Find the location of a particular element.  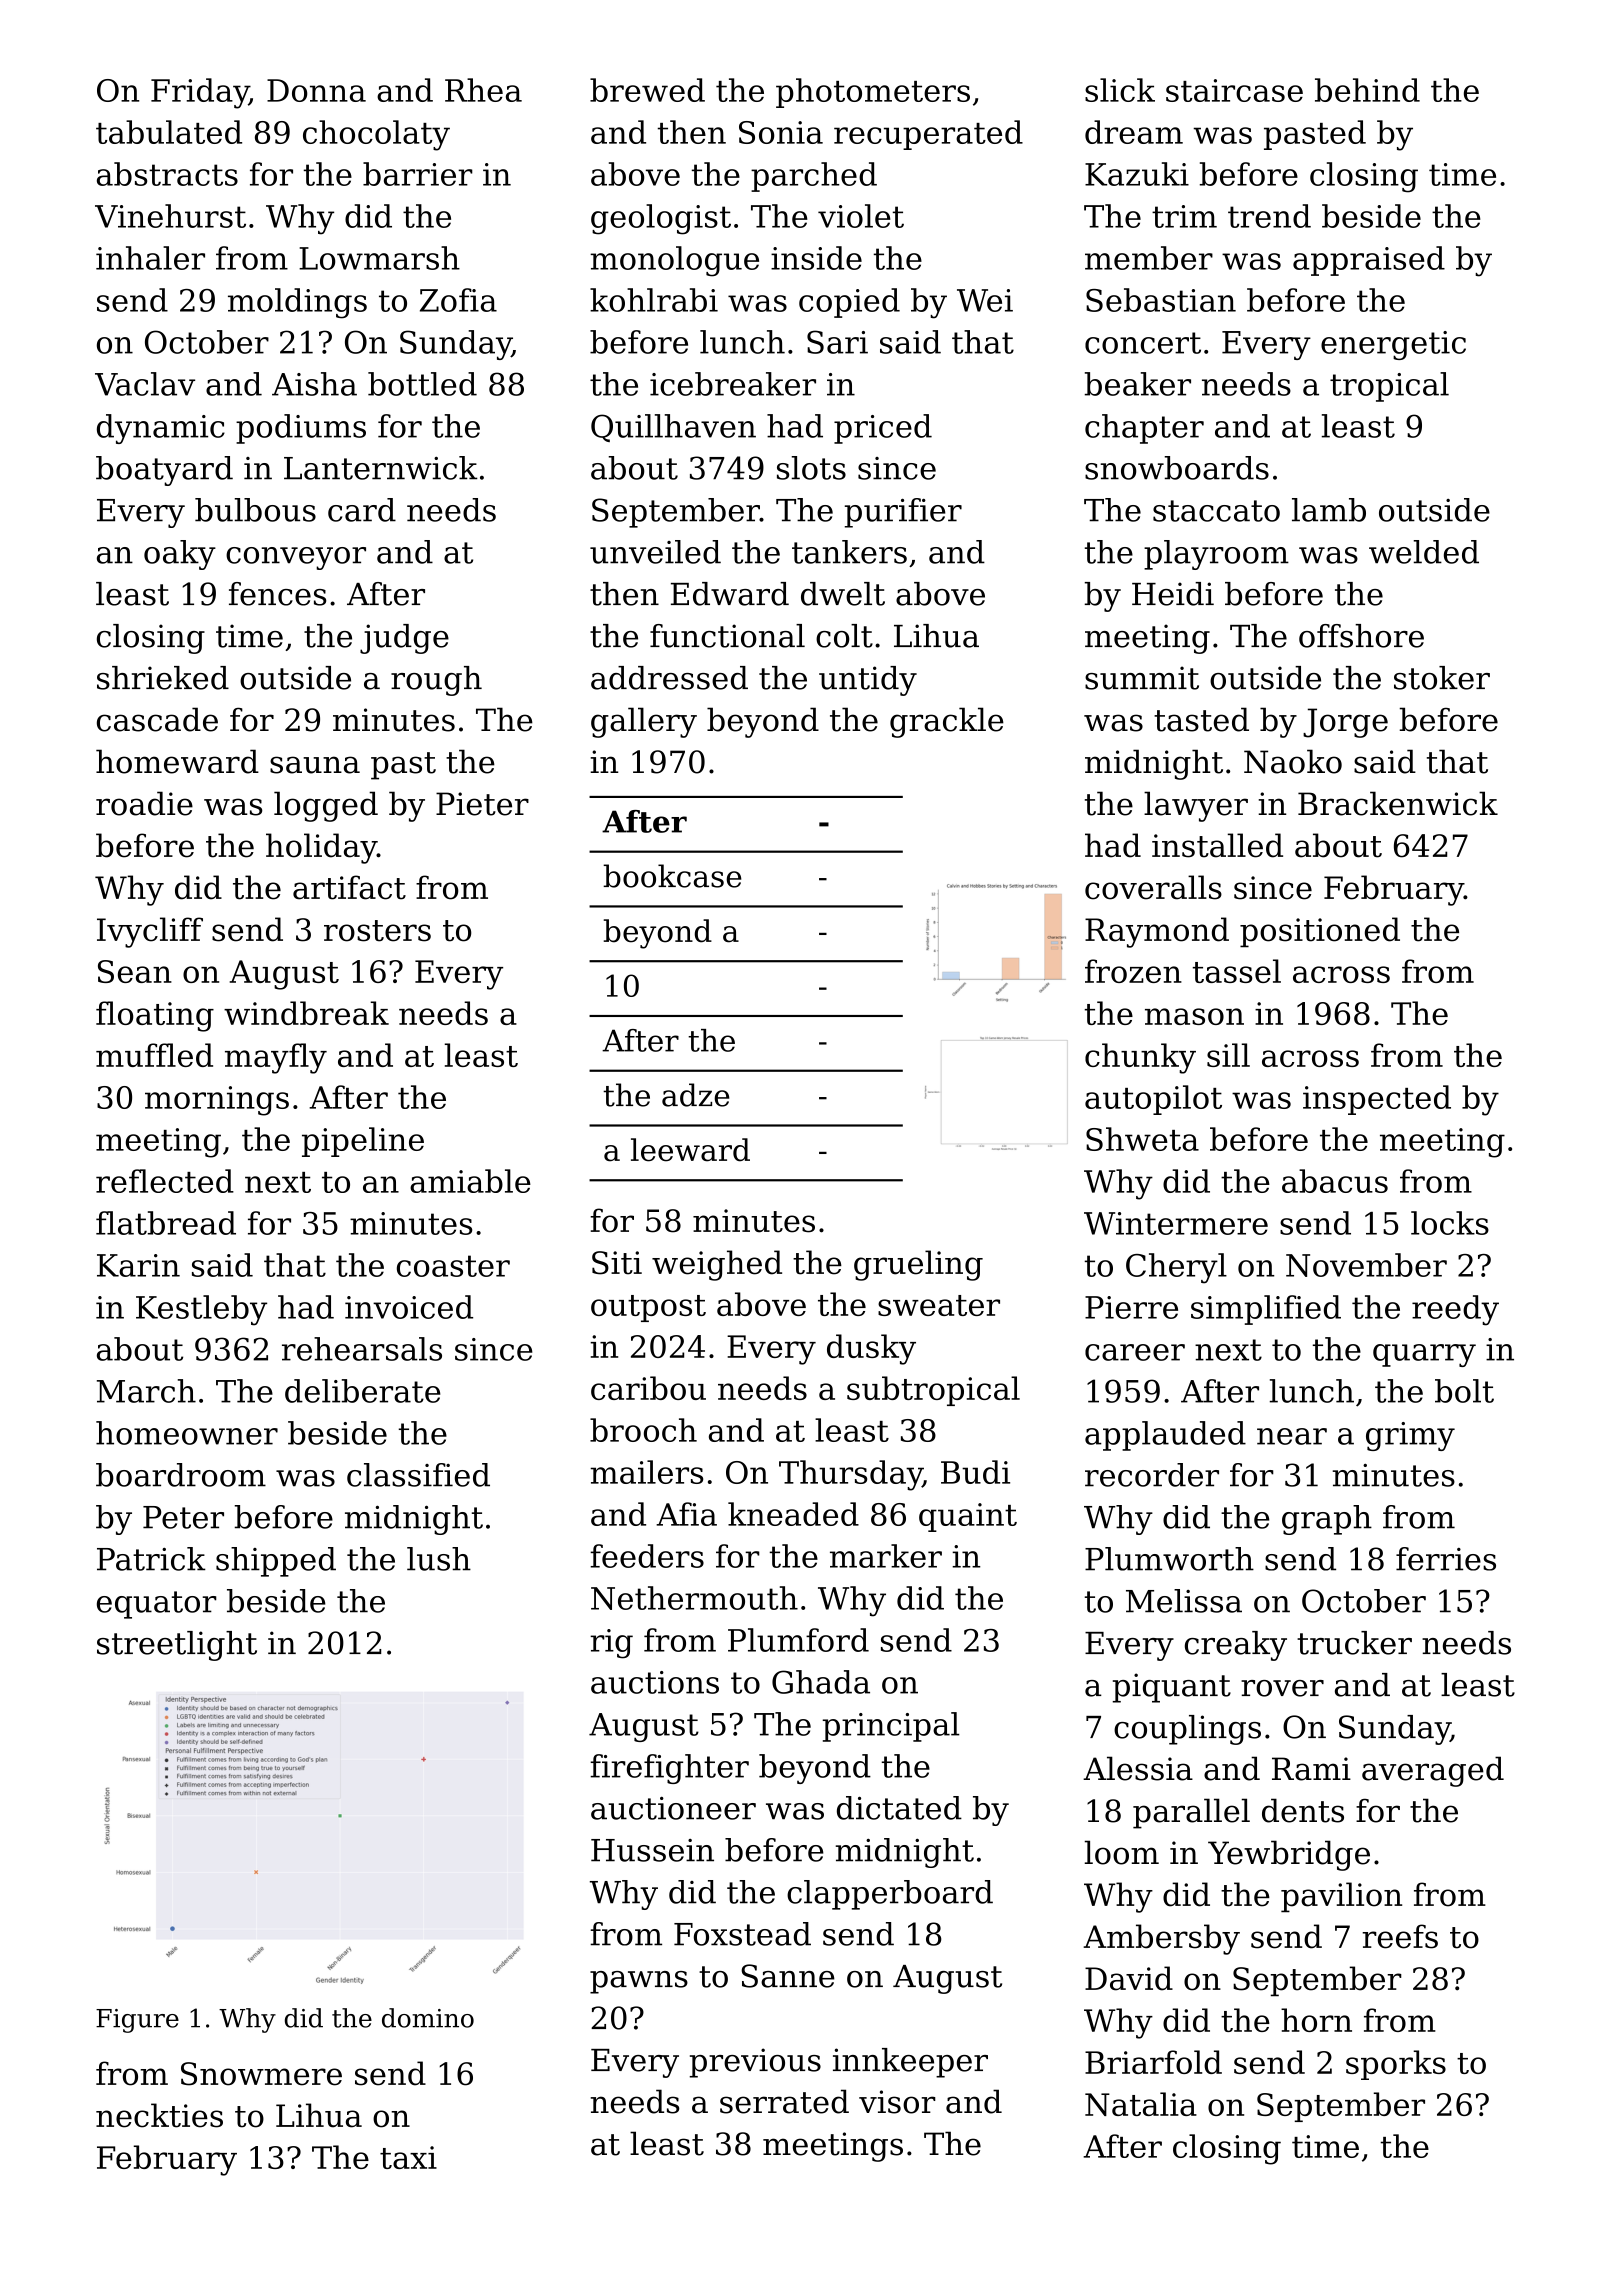

Rhea is located at coordinates (483, 90).
